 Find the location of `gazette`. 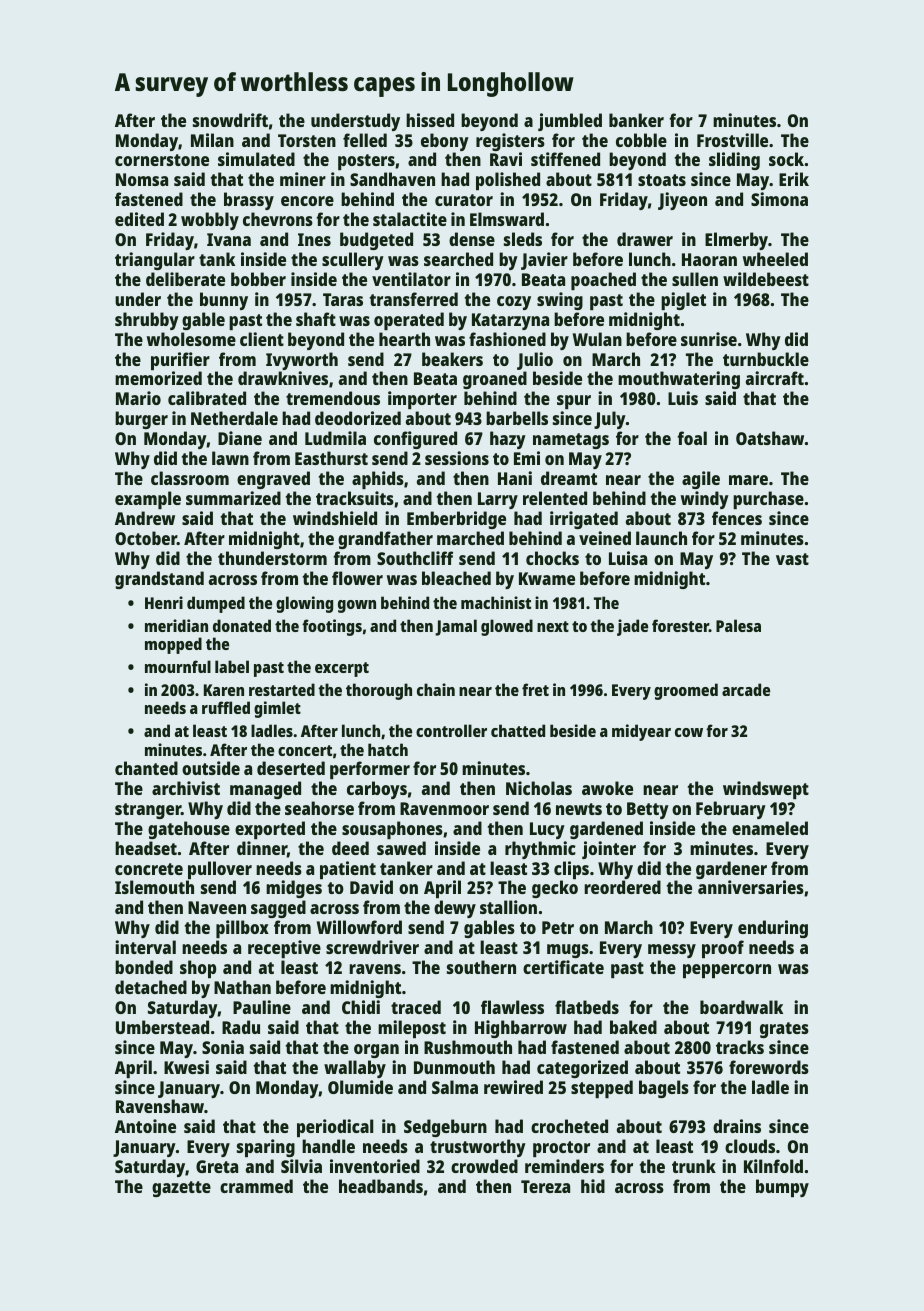

gazette is located at coordinates (181, 1189).
